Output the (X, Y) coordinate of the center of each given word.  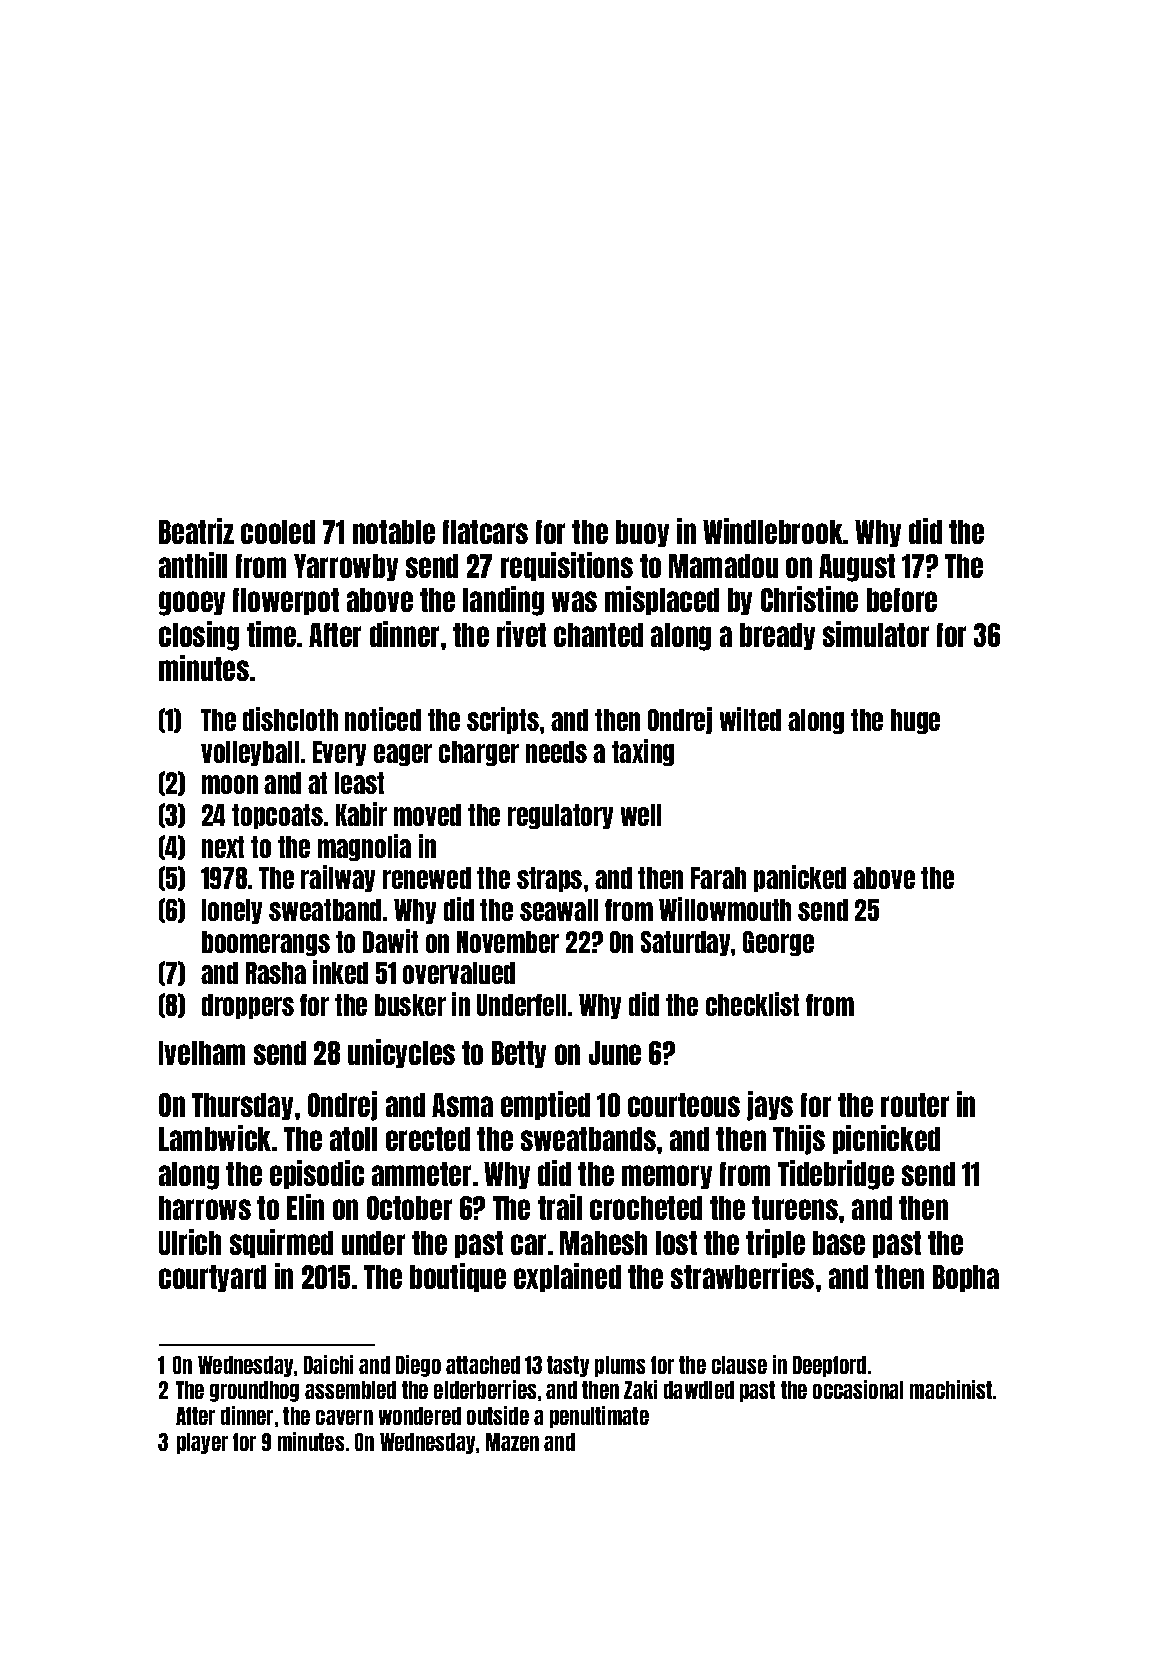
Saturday (685, 943)
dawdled (699, 1390)
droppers (248, 1006)
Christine (809, 599)
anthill (193, 565)
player (202, 1443)
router (915, 1105)
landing (503, 601)
